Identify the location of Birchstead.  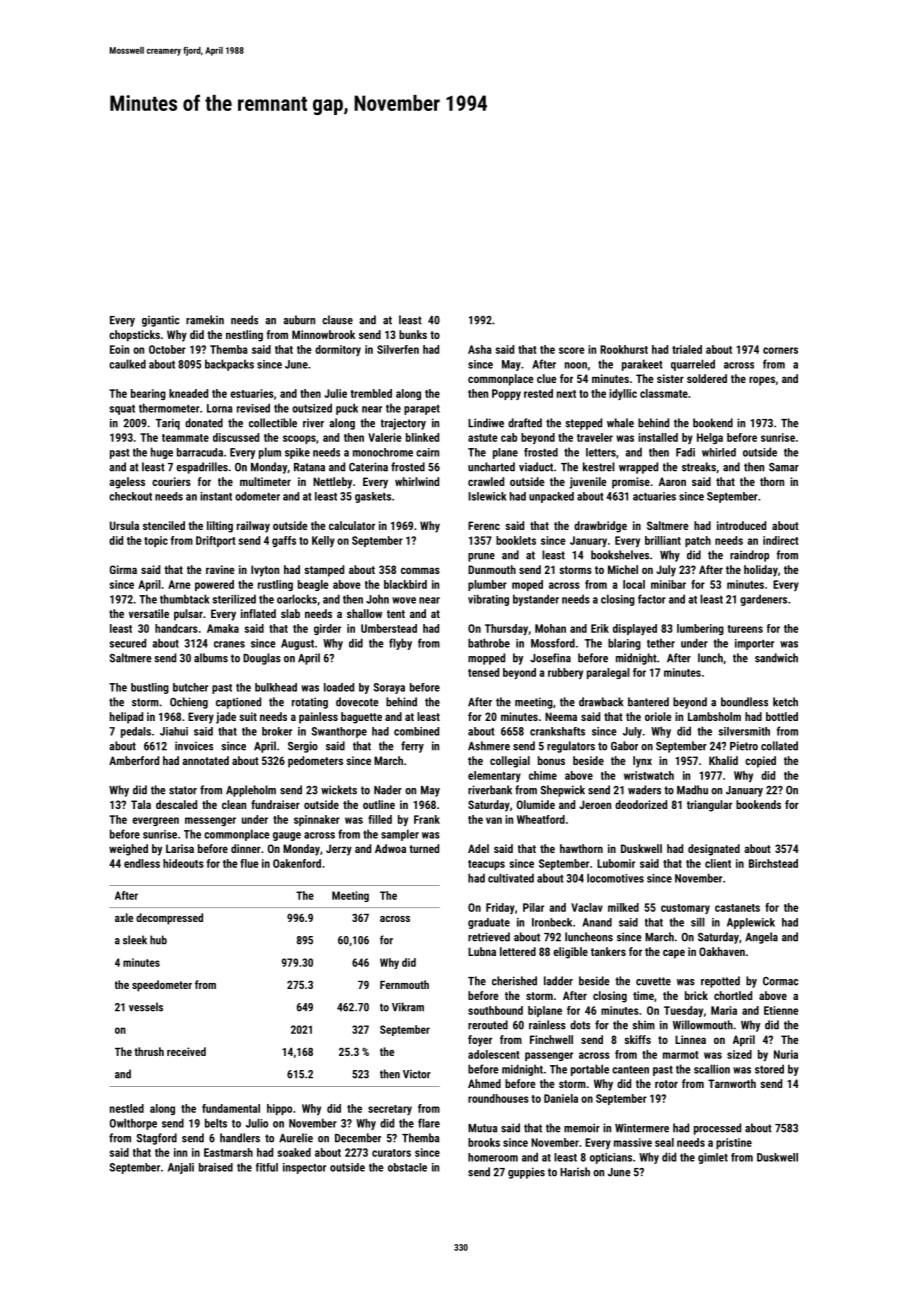
(773, 863).
